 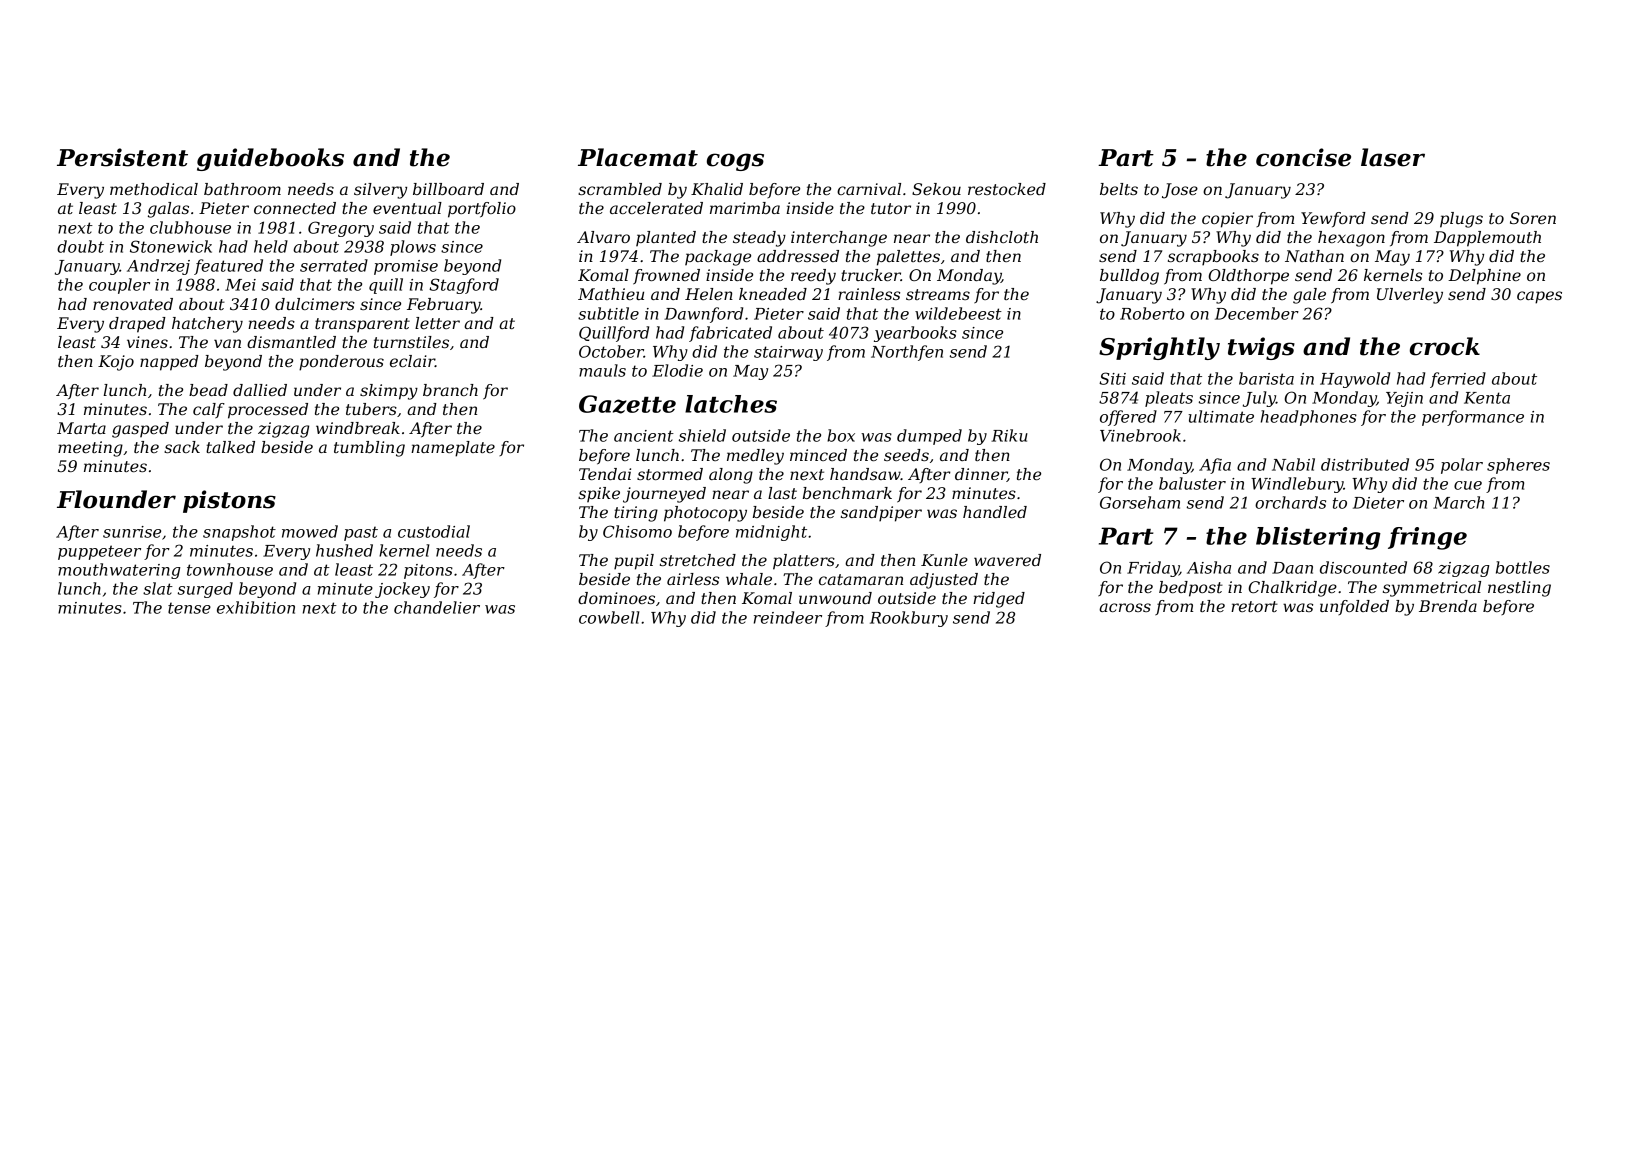 I want to click on Soren, so click(x=1533, y=218).
